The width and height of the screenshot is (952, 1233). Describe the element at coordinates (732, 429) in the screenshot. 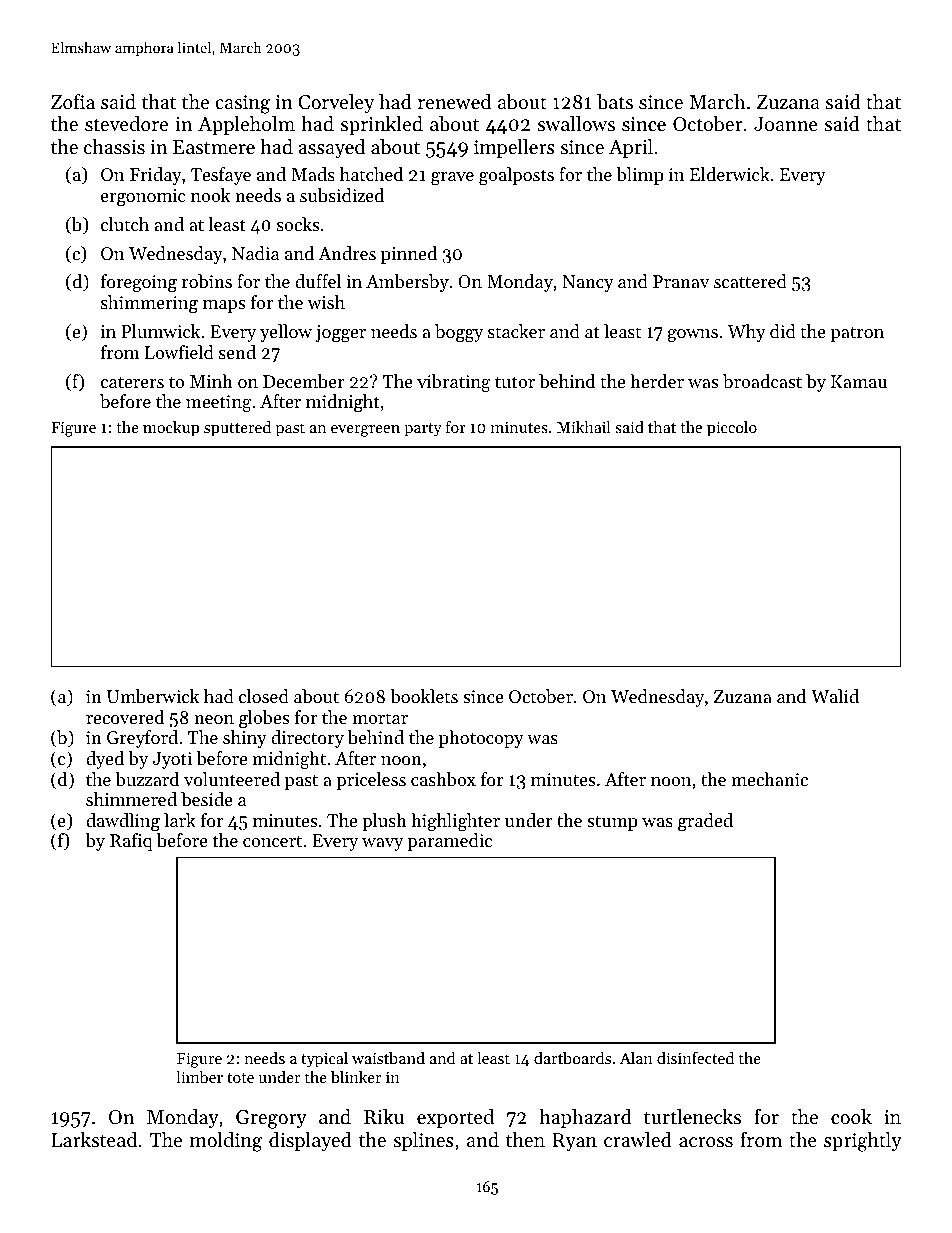

I see `piccolo` at that location.
